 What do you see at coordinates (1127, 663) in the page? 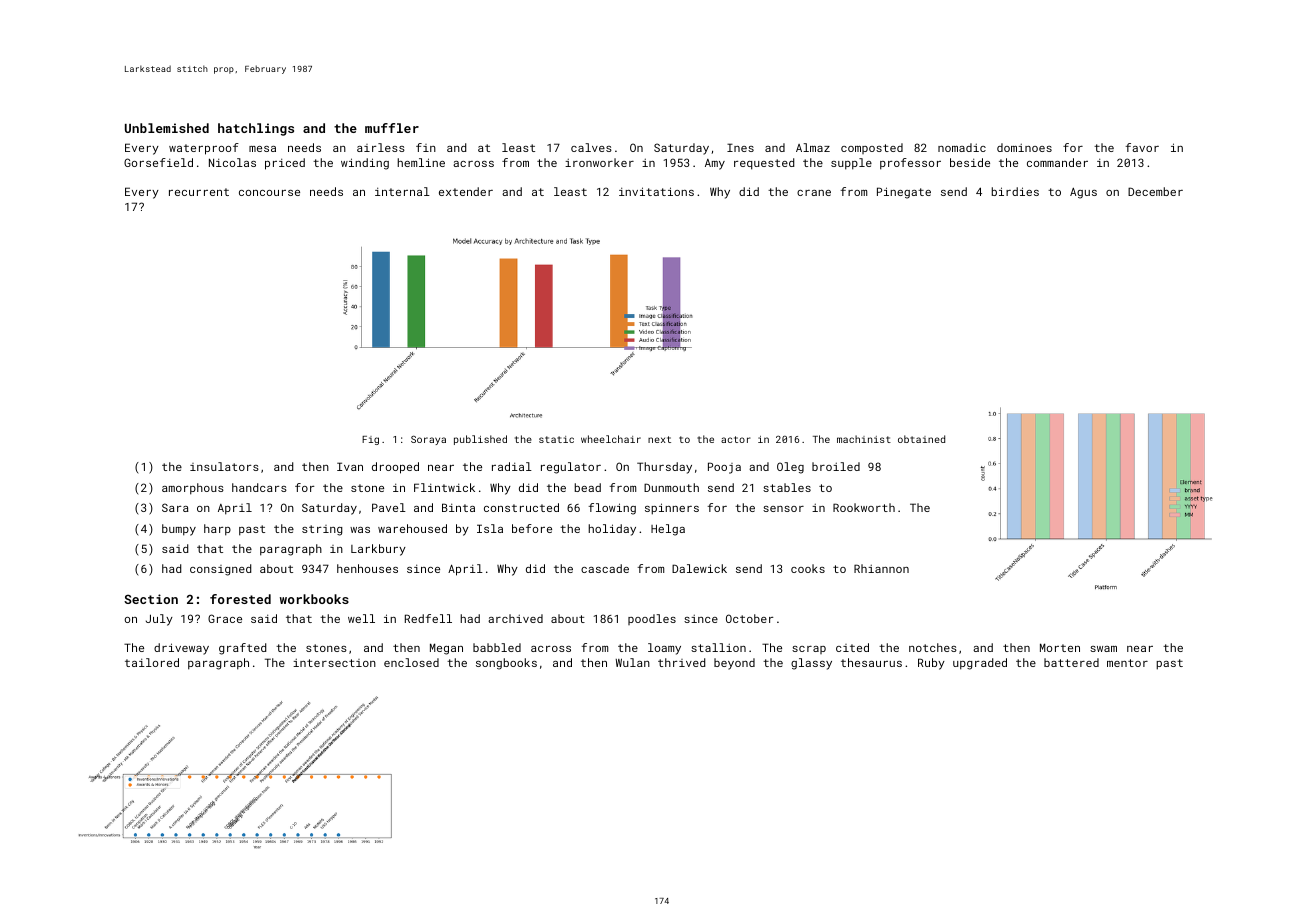
I see `mentor` at bounding box center [1127, 663].
